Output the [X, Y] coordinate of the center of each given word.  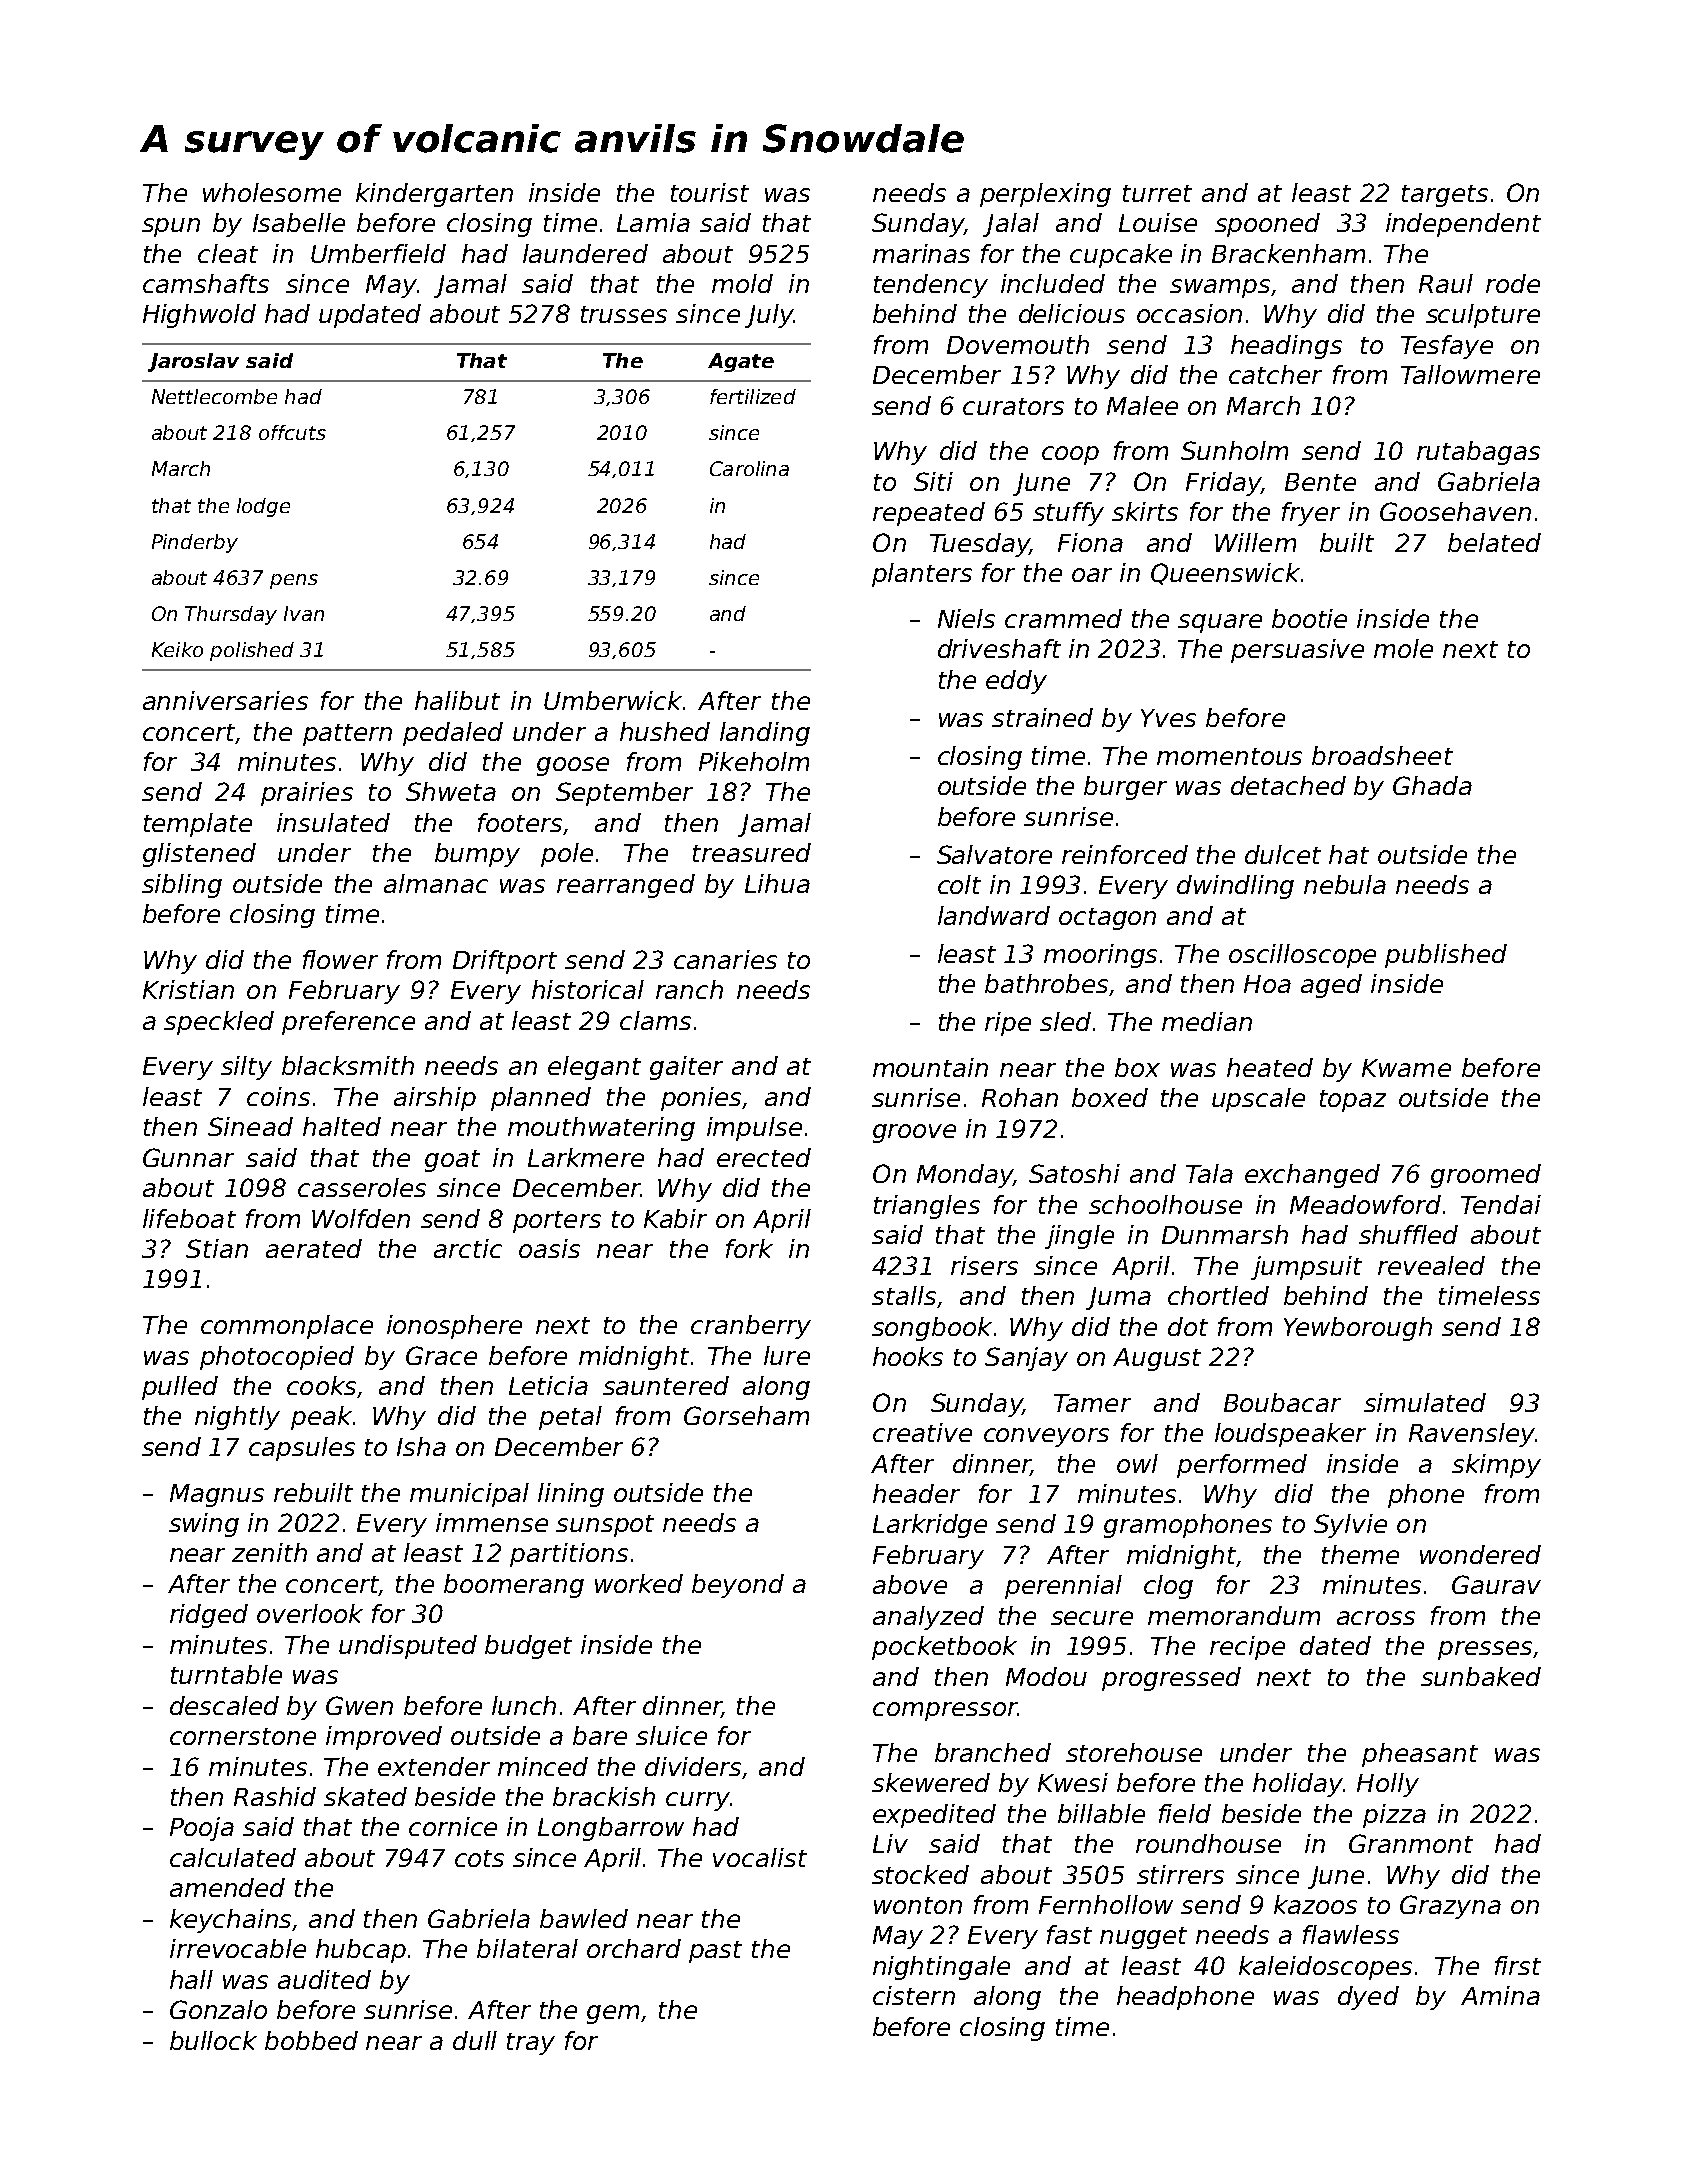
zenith [269, 1552]
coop [1070, 455]
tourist [710, 192]
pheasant [1420, 1755]
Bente [1320, 482]
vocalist [760, 1857]
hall [191, 1979]
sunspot [605, 1526]
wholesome [272, 192]
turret [1157, 193]
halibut [457, 700]
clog [1168, 1587]
